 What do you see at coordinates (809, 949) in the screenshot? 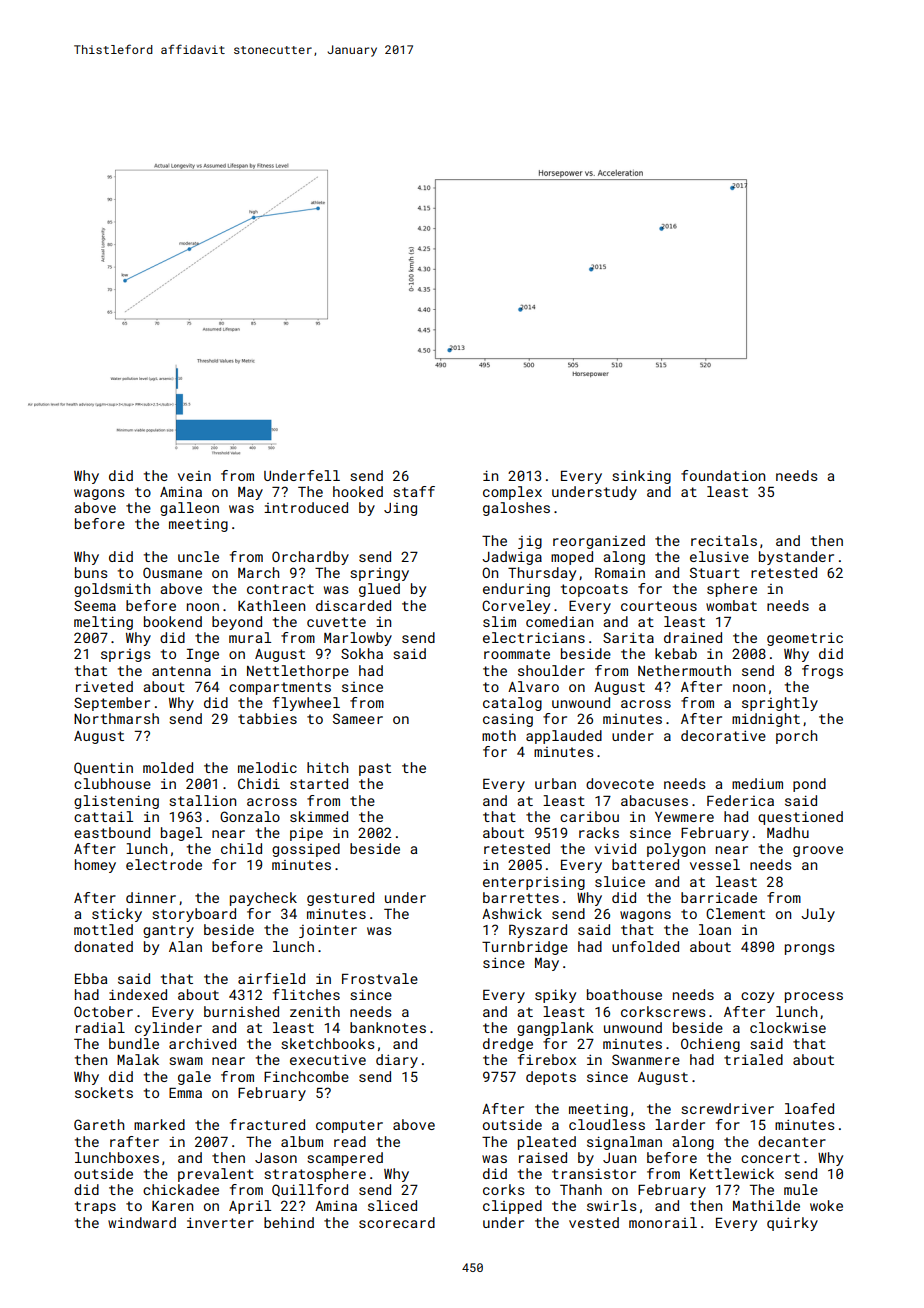
I see `prongs` at bounding box center [809, 949].
